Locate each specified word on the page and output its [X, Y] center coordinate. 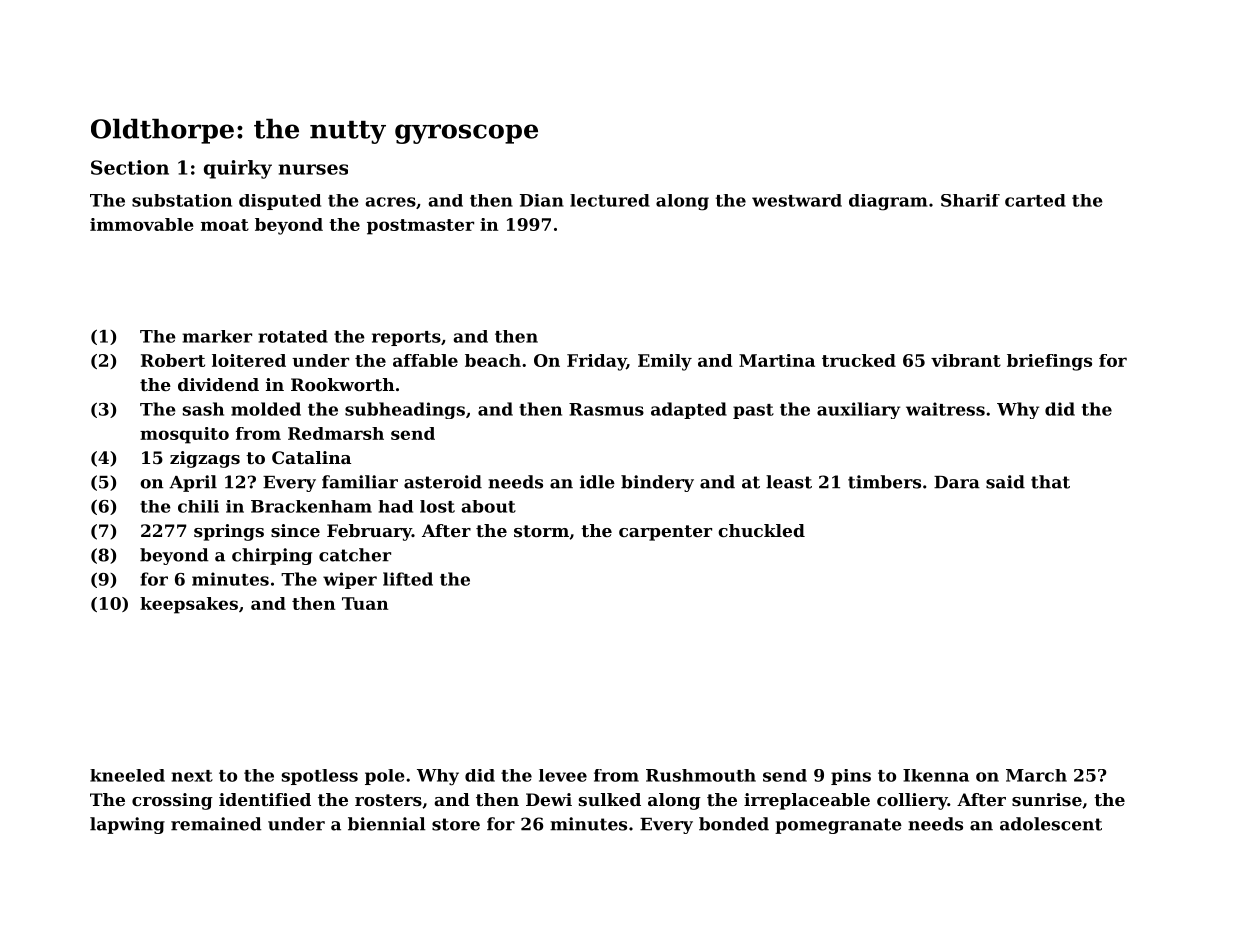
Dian [542, 200]
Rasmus [606, 409]
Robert [173, 360]
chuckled [761, 530]
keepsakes [189, 605]
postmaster [420, 227]
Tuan [365, 603]
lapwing [127, 825]
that [1050, 482]
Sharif [970, 200]
